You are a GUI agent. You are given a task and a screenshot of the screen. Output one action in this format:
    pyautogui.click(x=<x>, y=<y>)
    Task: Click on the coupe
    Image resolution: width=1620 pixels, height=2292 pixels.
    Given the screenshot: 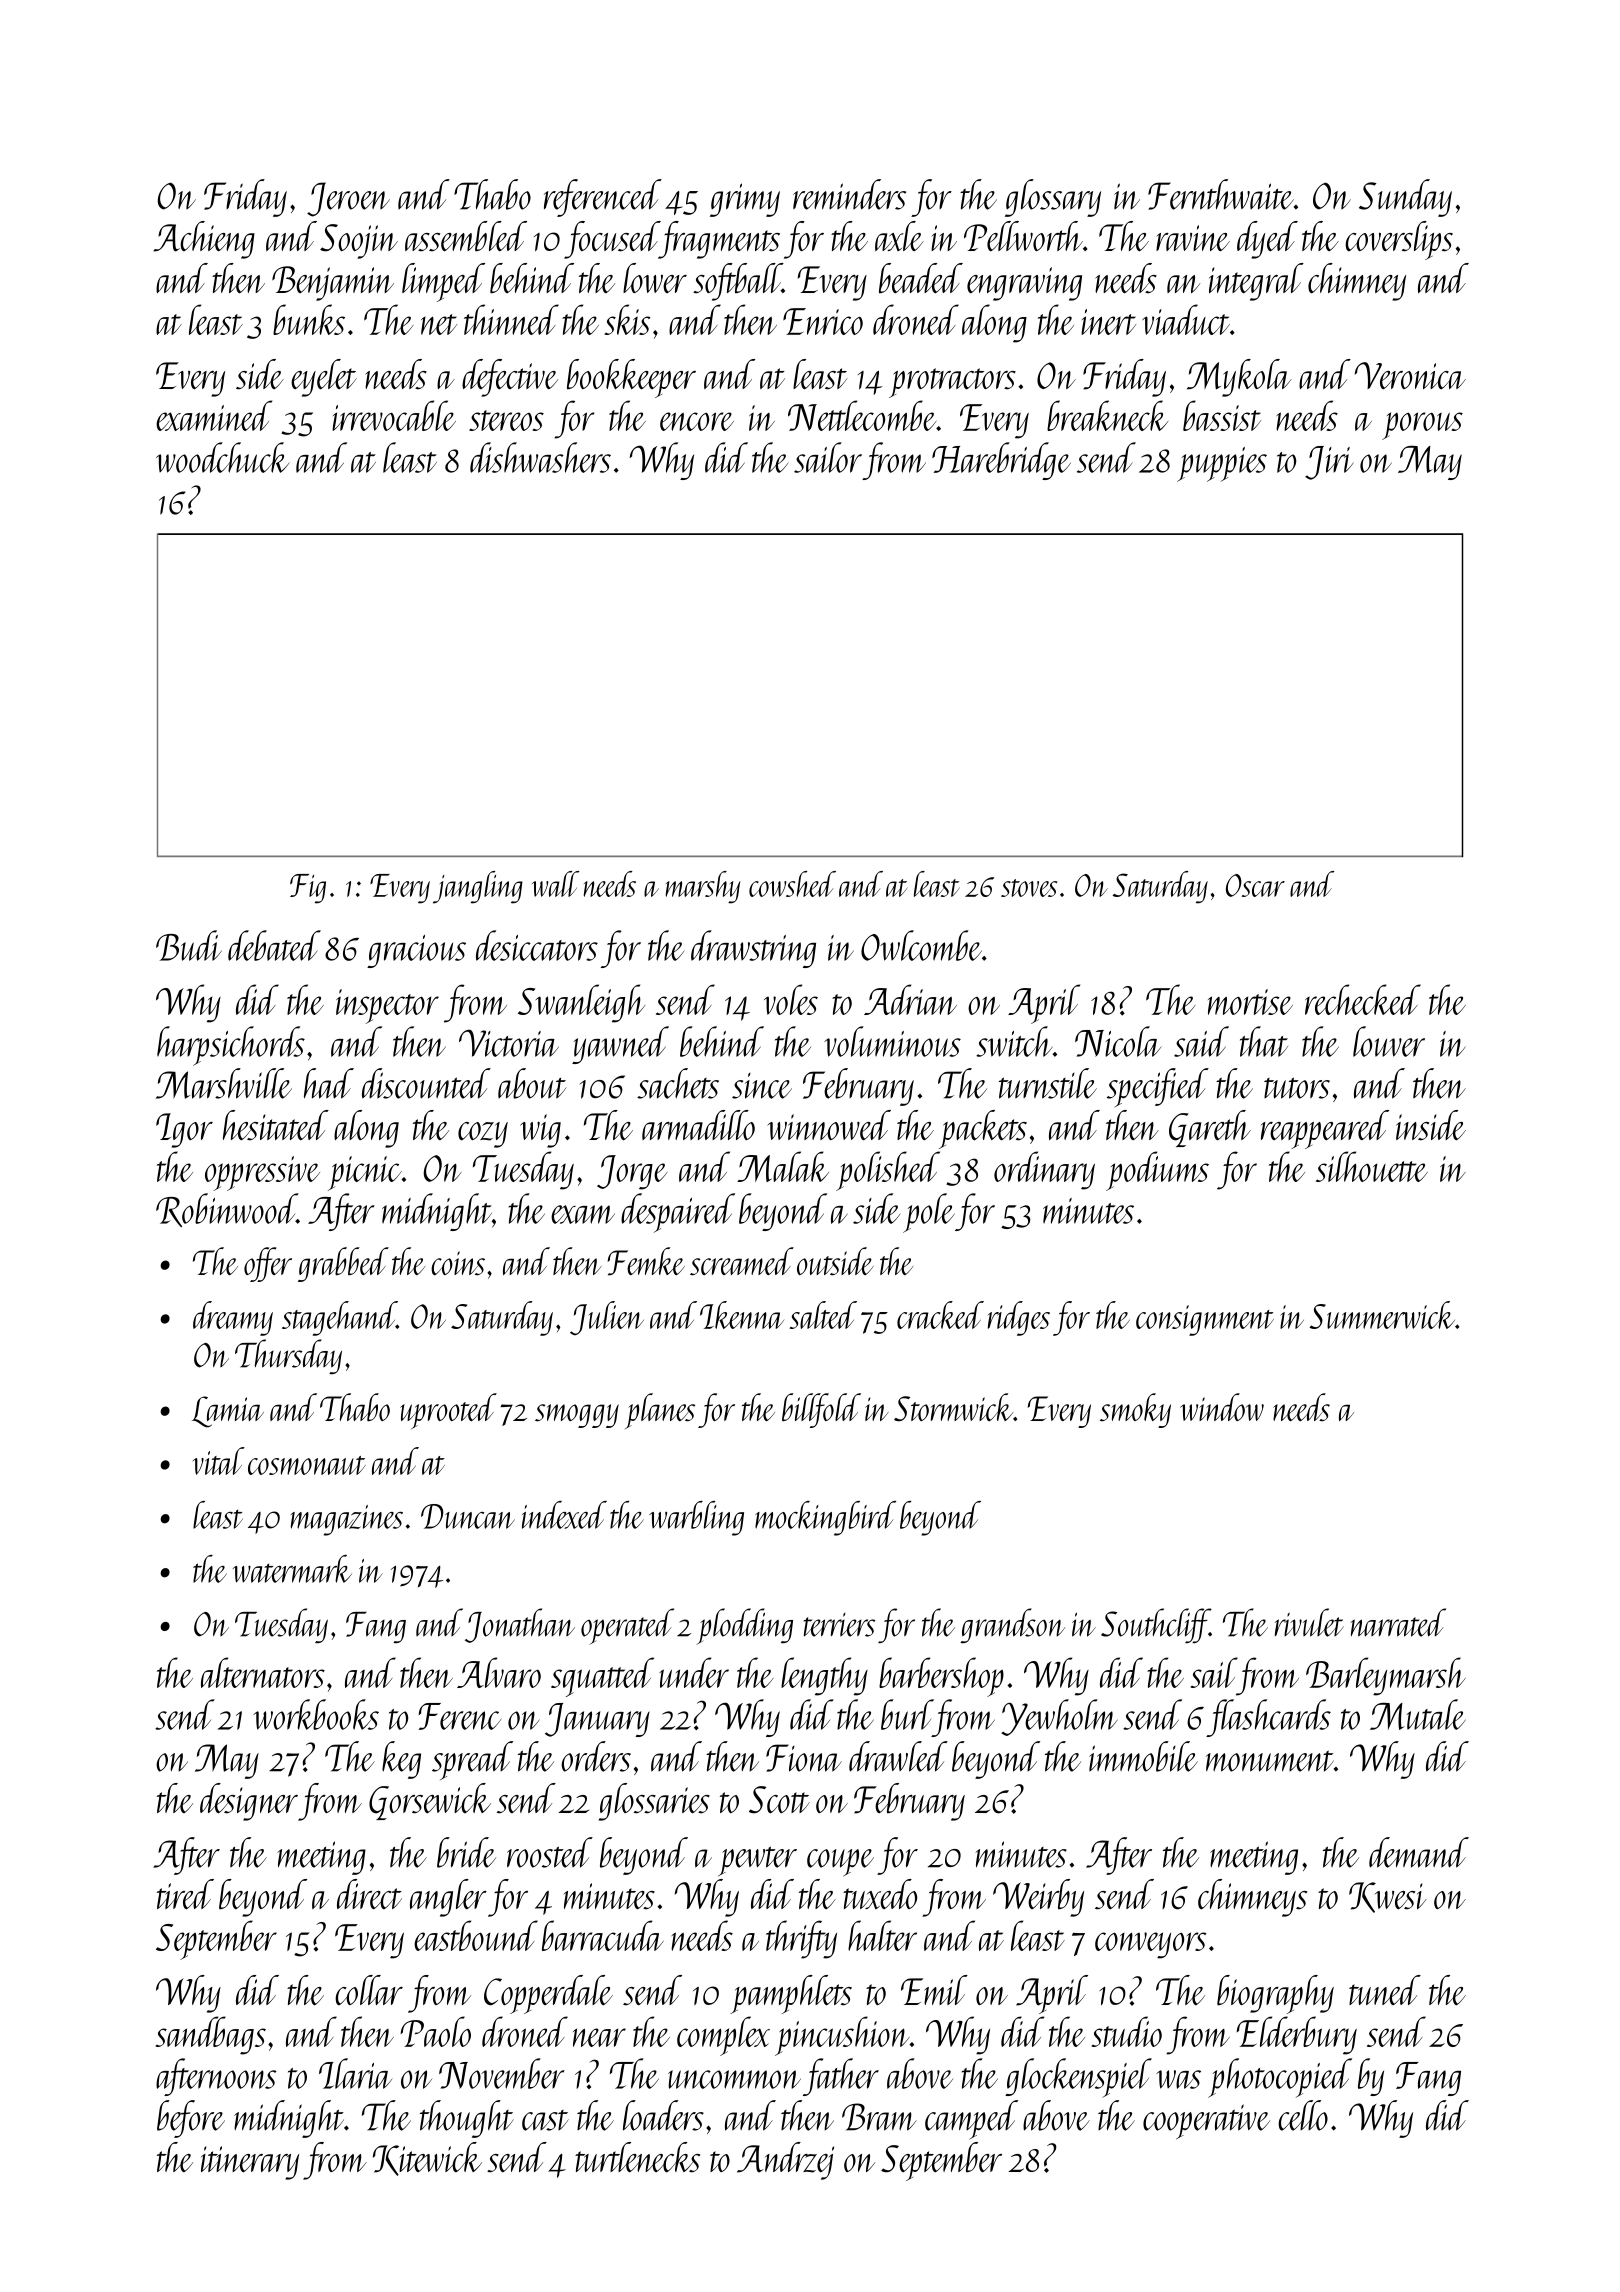 What is the action you would take?
    pyautogui.click(x=840, y=1863)
